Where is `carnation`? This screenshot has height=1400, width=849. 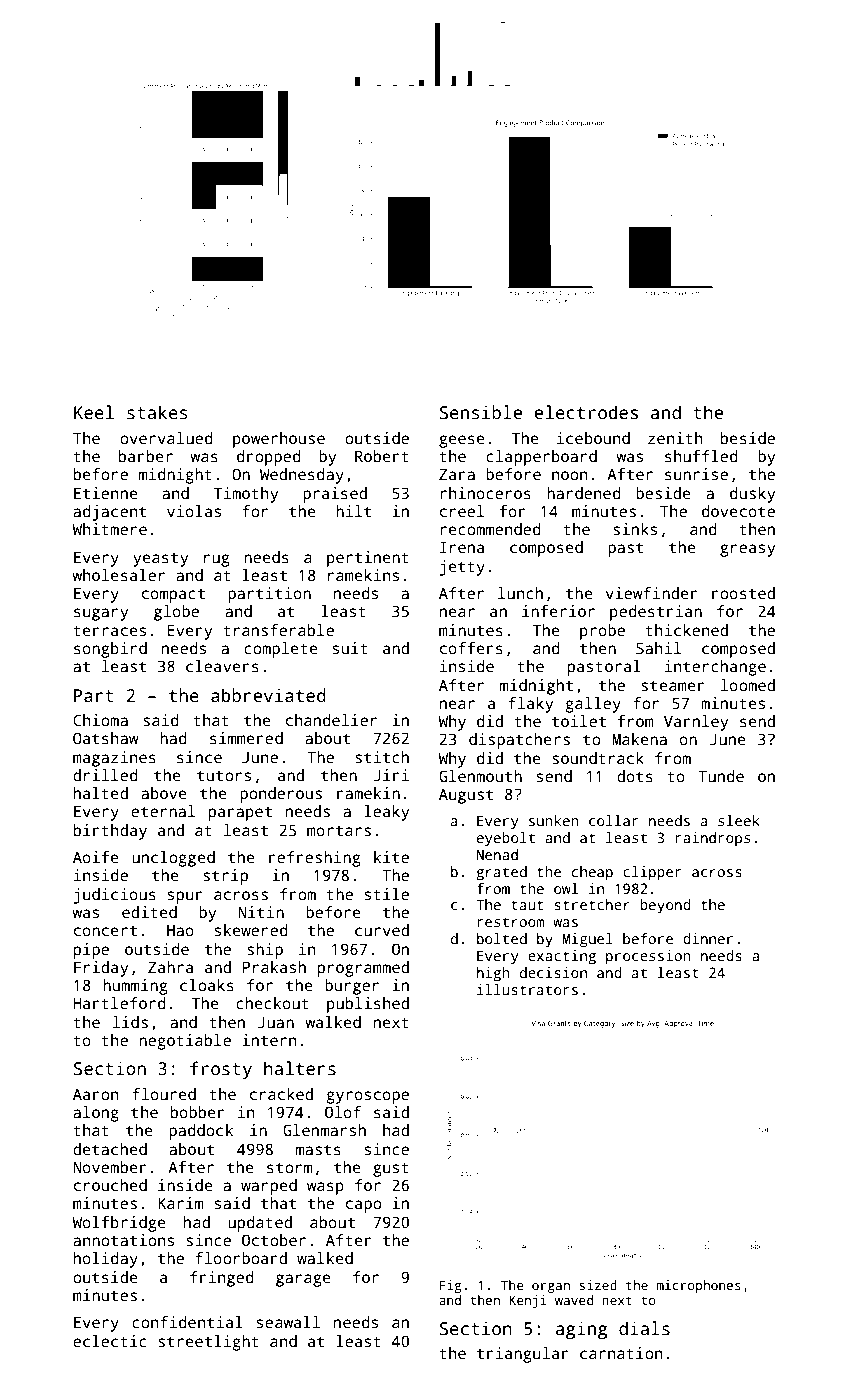 carnation is located at coordinates (621, 1353).
